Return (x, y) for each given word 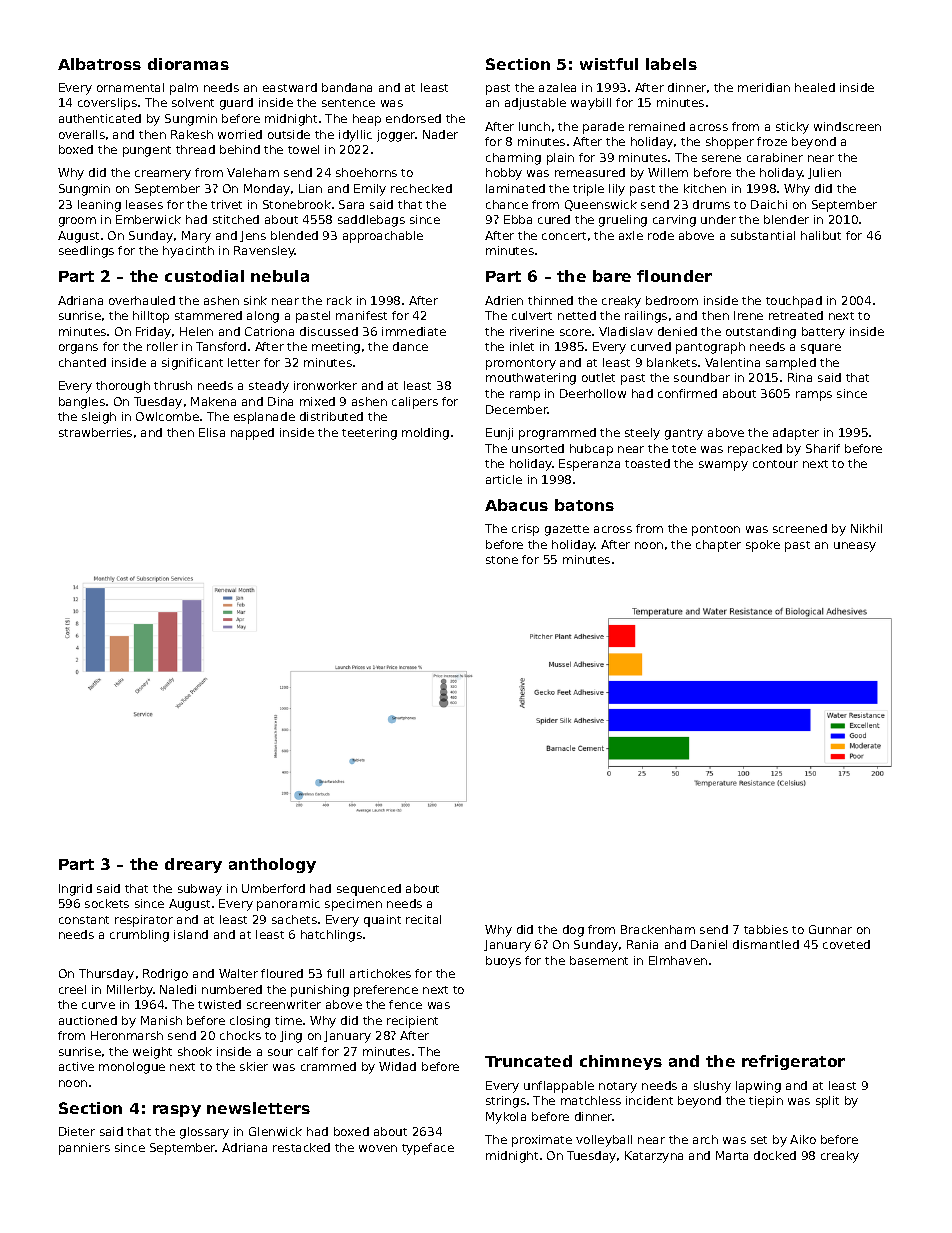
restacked (301, 1147)
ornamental (130, 87)
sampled (791, 364)
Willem (668, 172)
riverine (532, 331)
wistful (609, 64)
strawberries (95, 432)
